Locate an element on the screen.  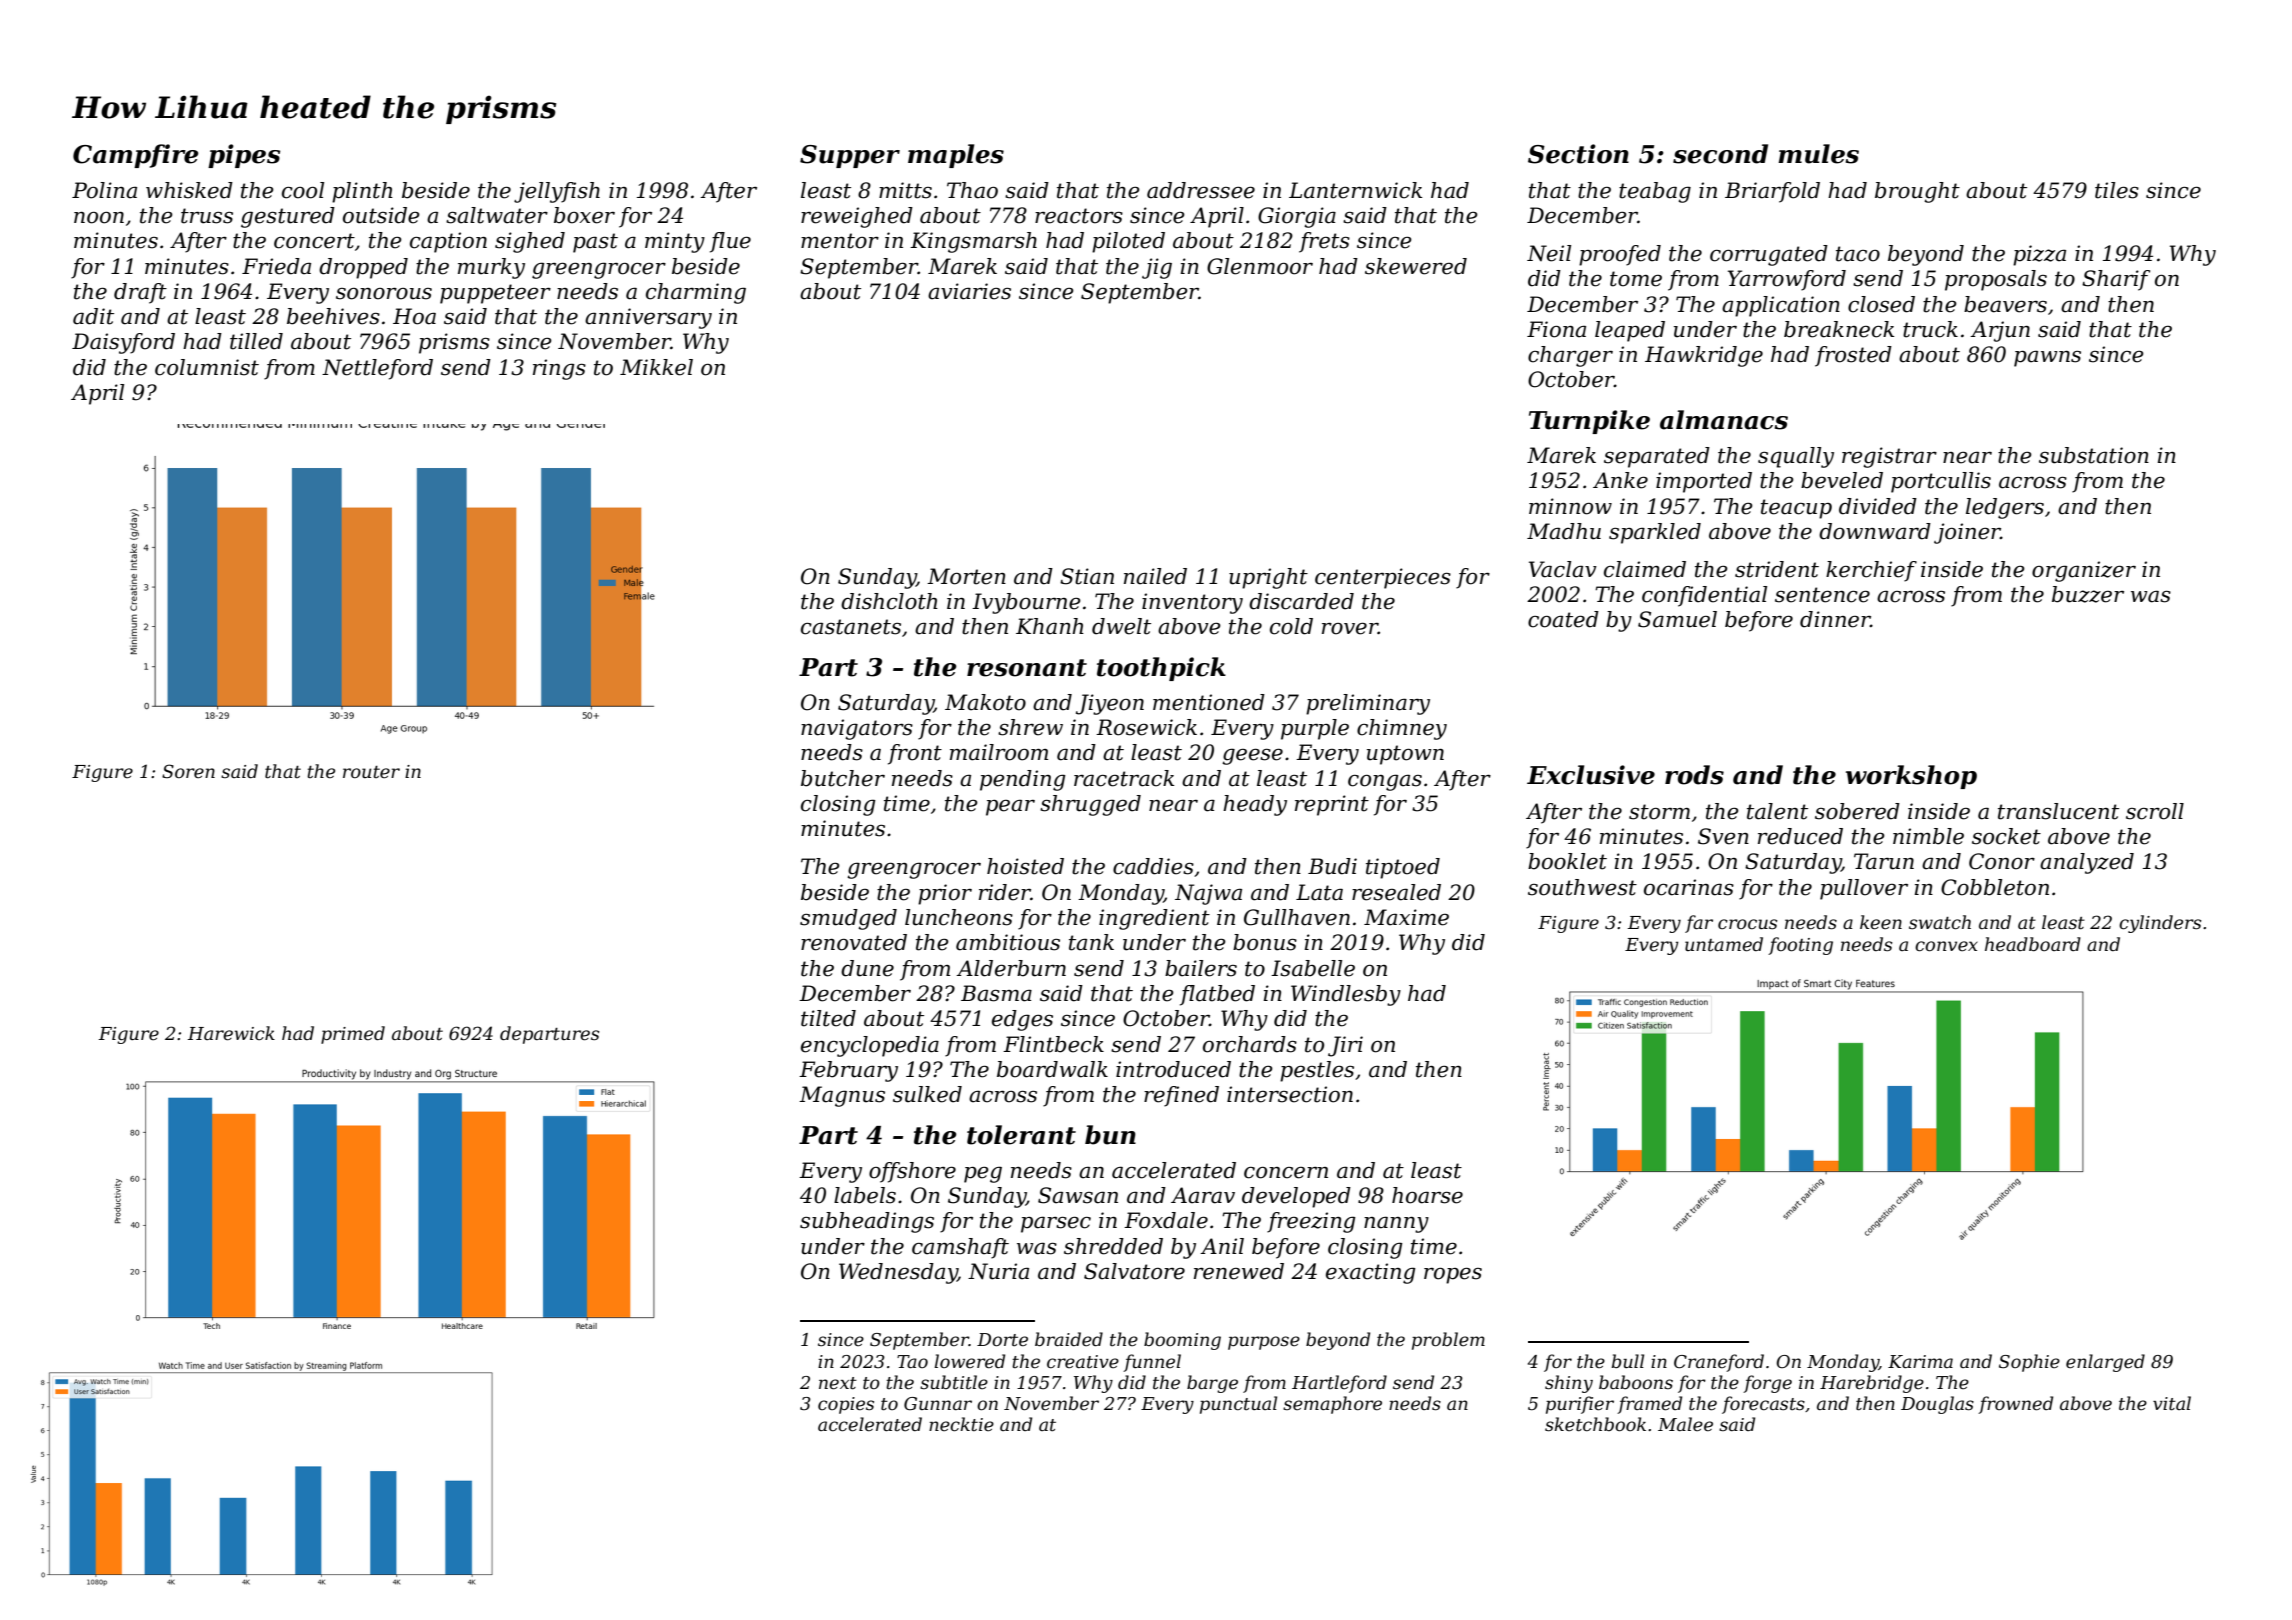
Soren is located at coordinates (188, 771).
